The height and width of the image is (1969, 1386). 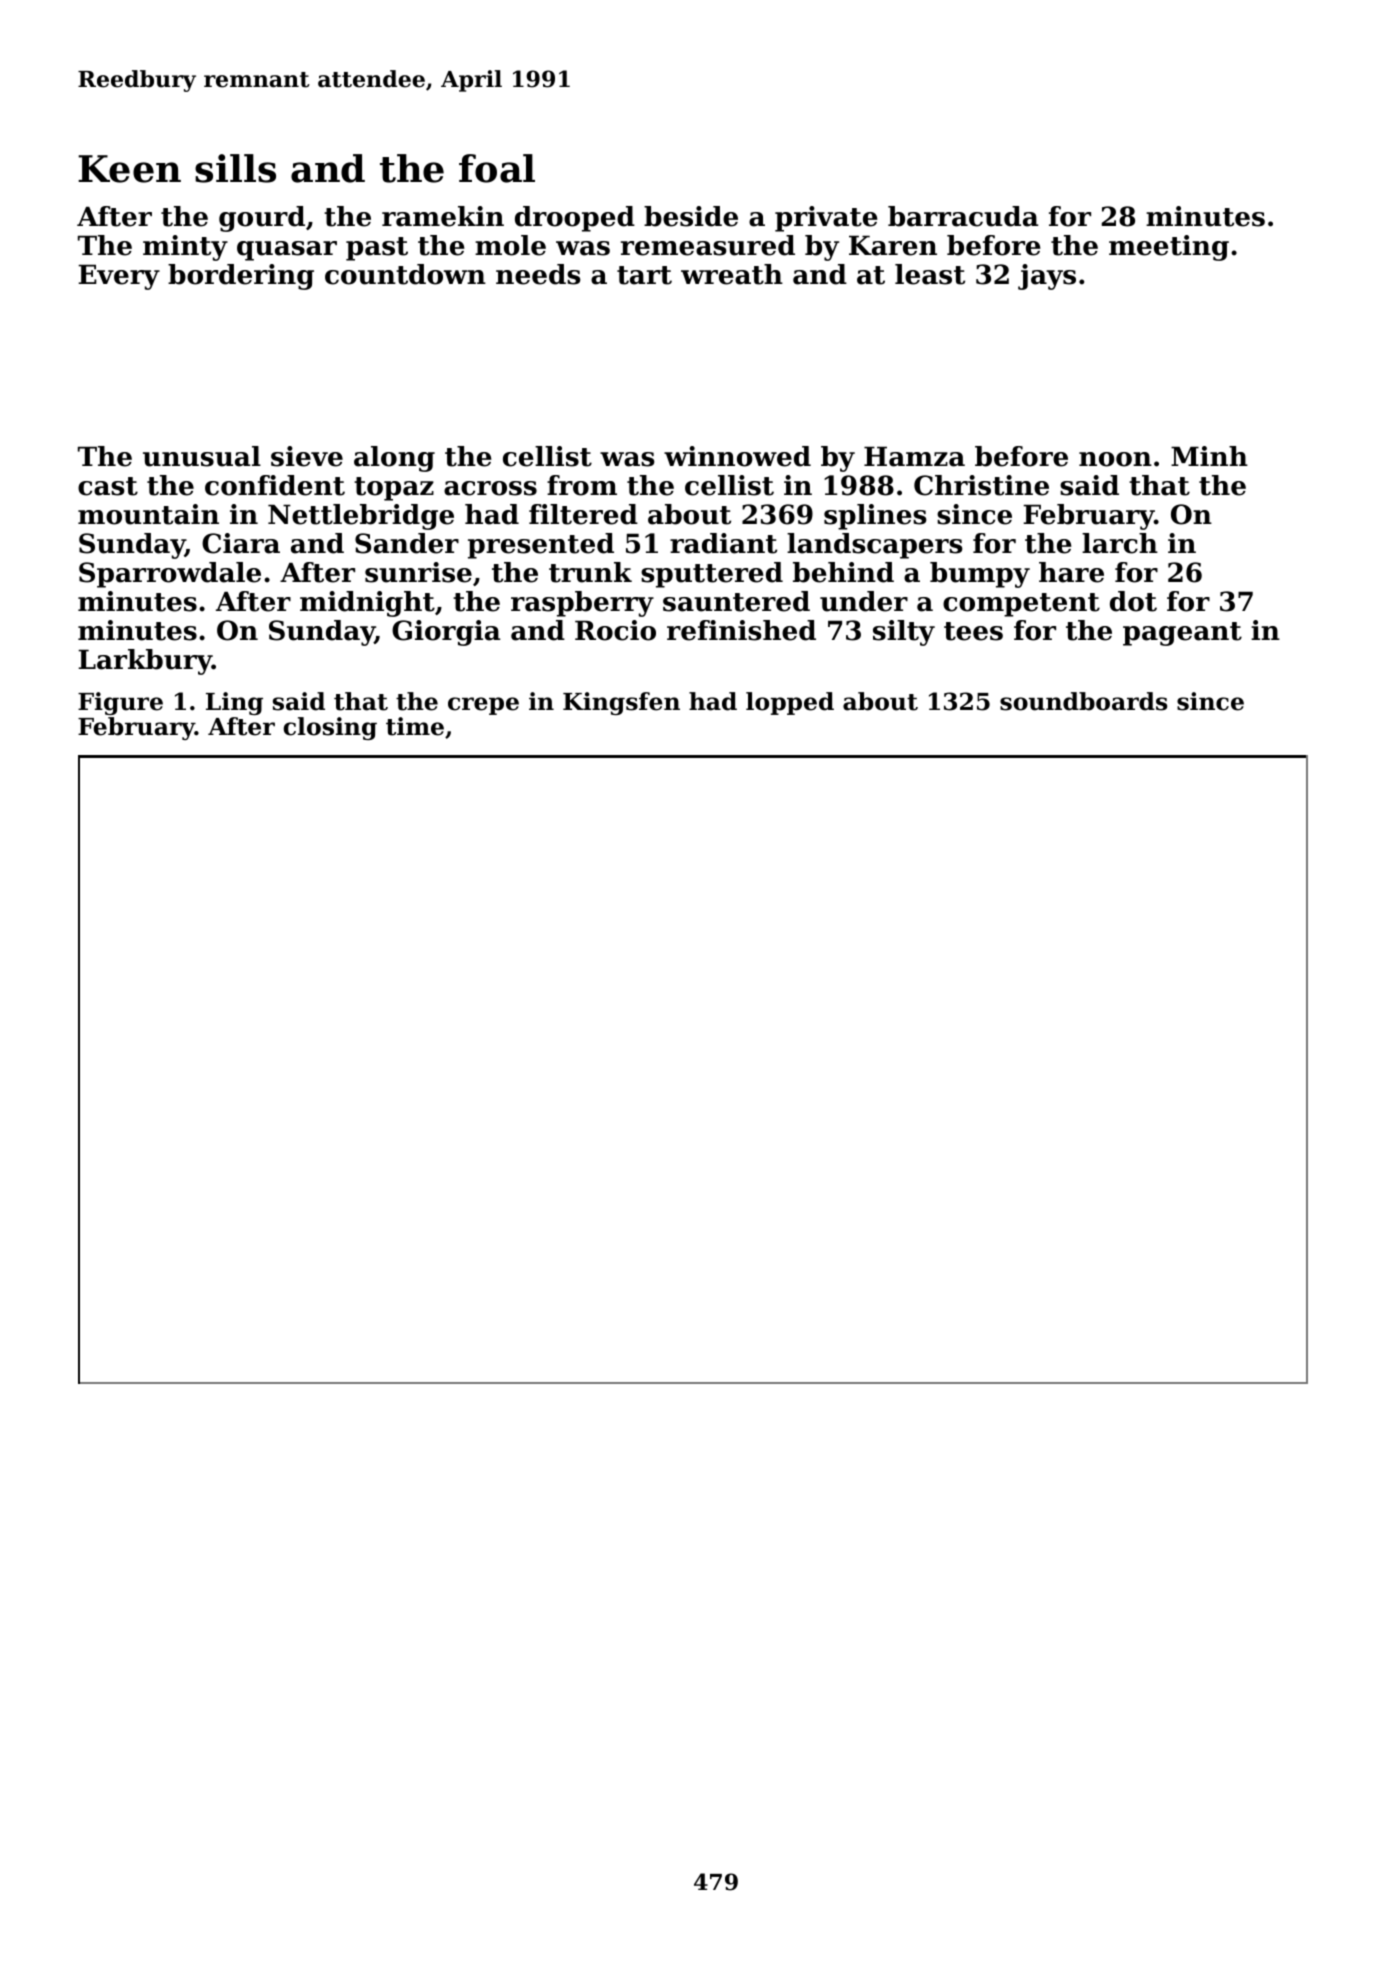 What do you see at coordinates (1047, 277) in the image?
I see `jays` at bounding box center [1047, 277].
